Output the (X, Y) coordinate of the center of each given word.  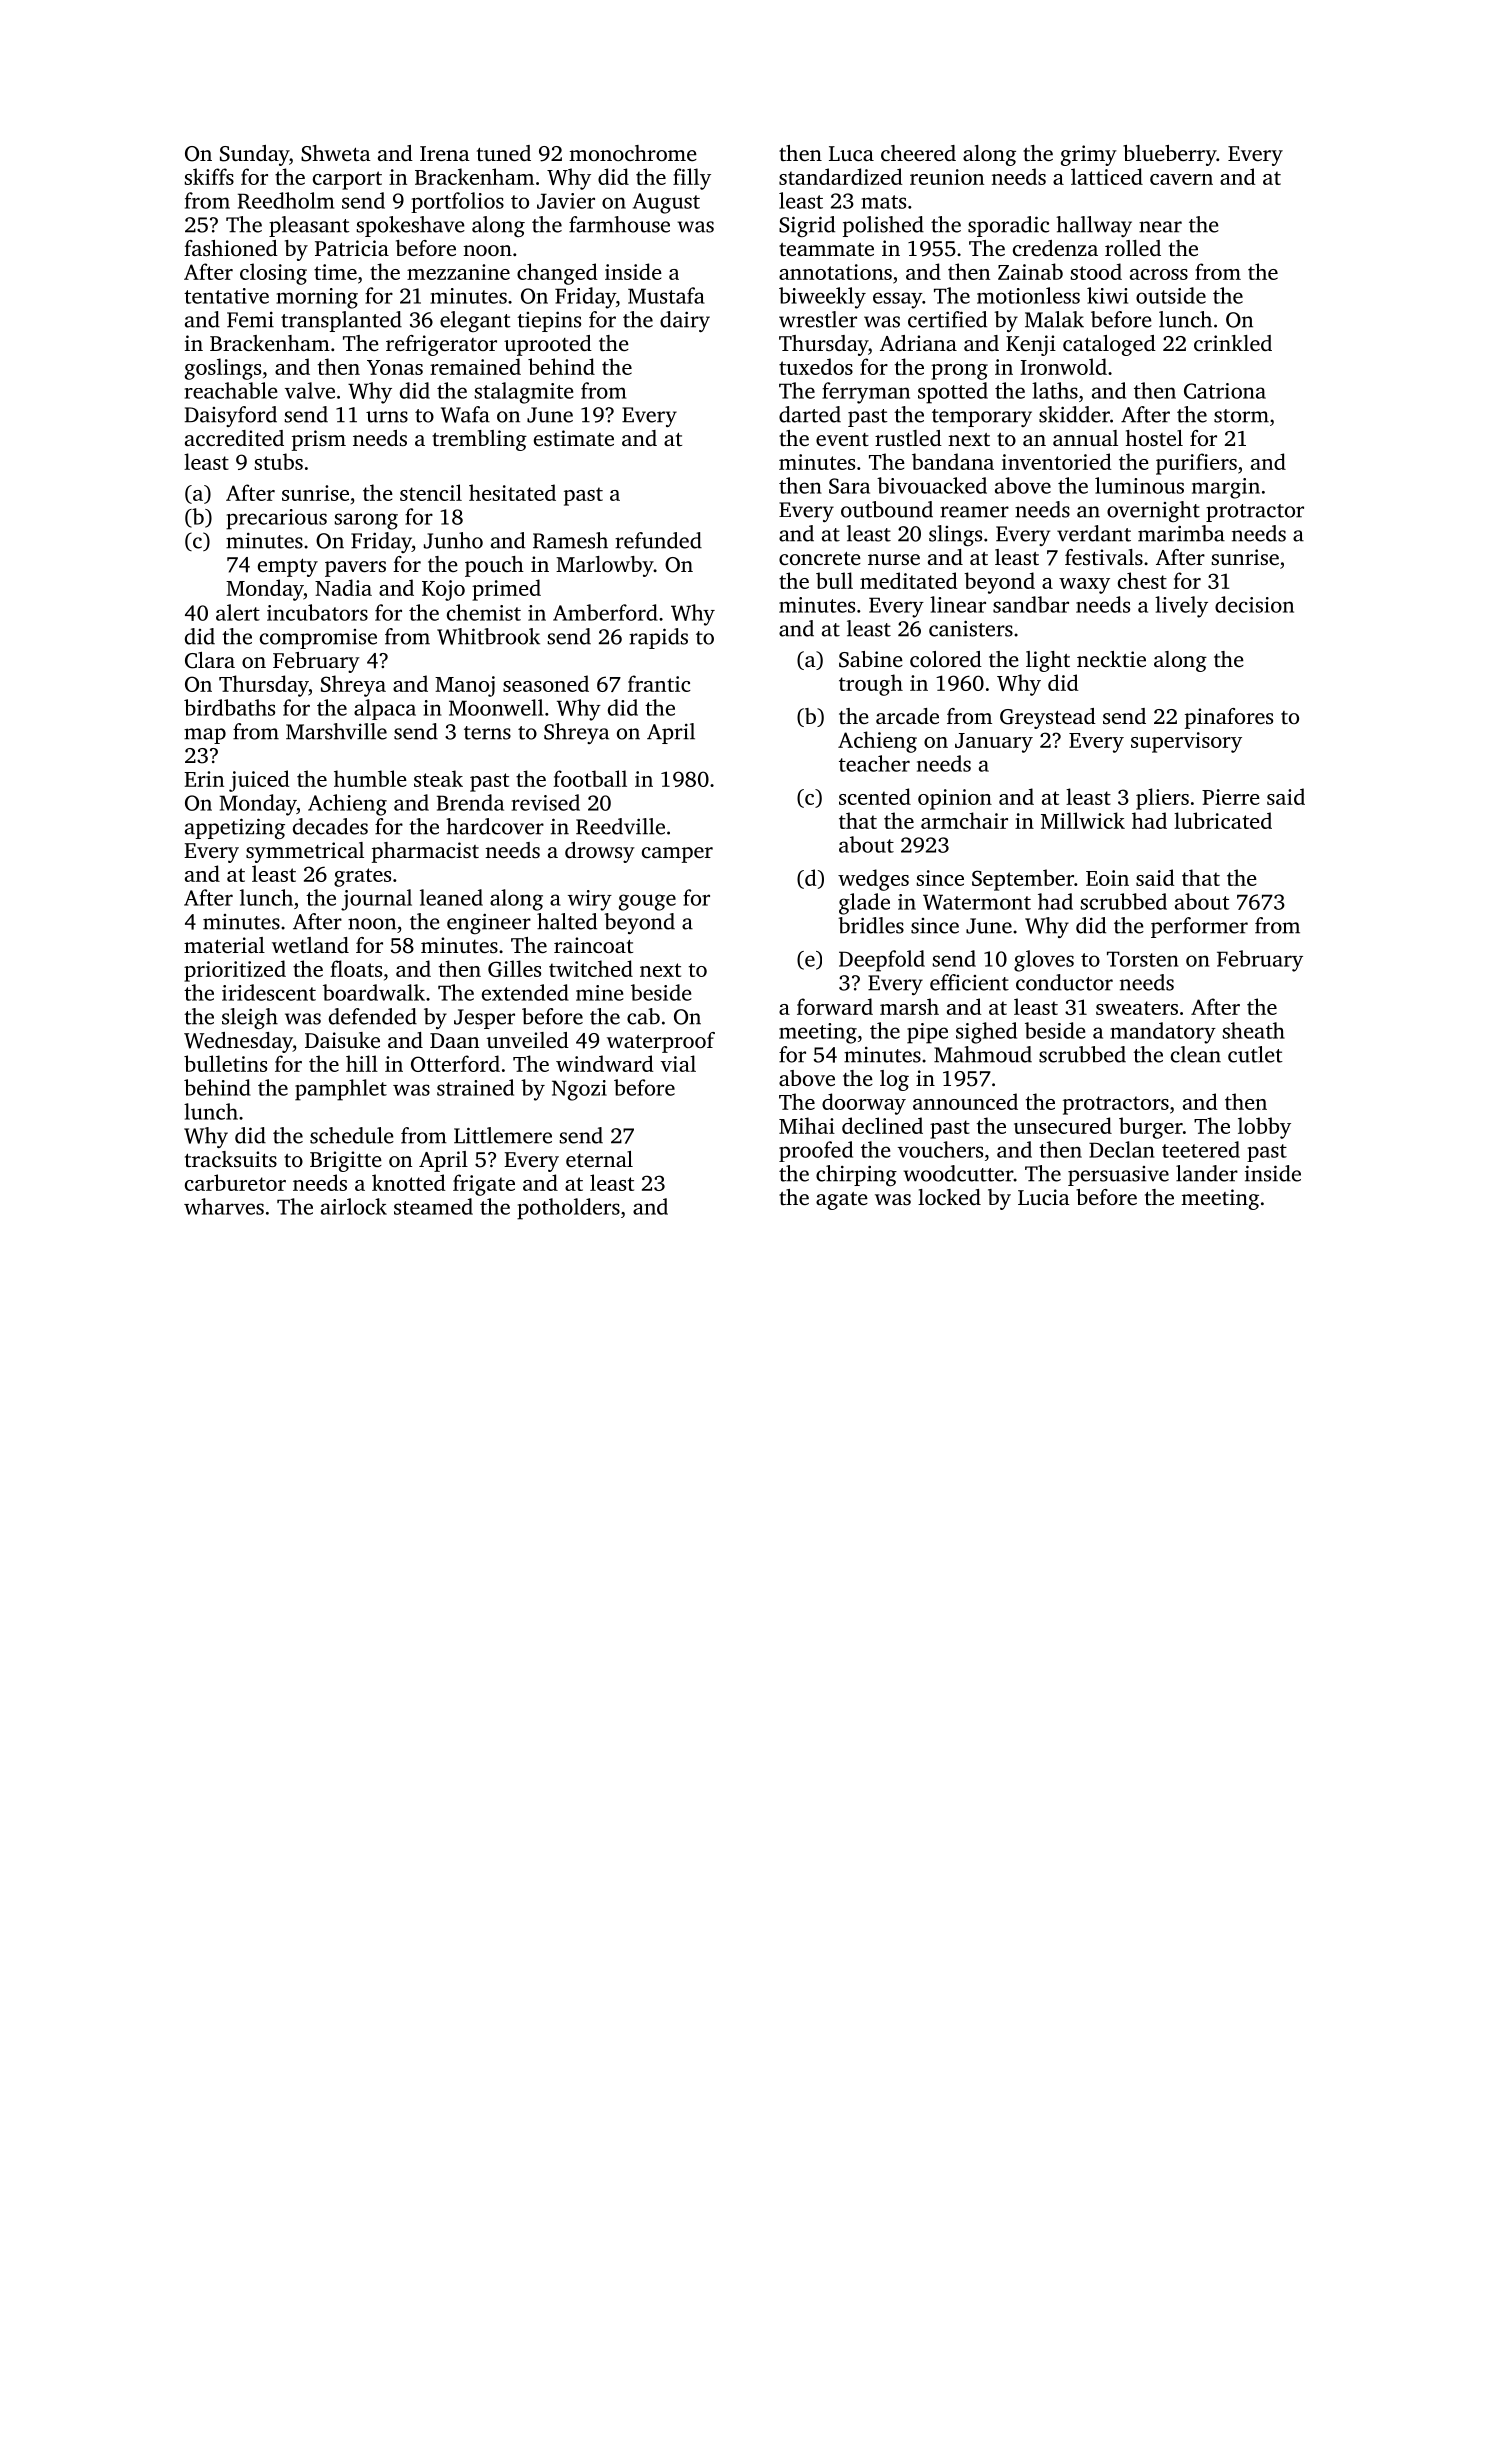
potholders (568, 1209)
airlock (354, 1206)
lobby (1264, 1128)
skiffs (209, 176)
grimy (1089, 155)
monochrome (633, 153)
